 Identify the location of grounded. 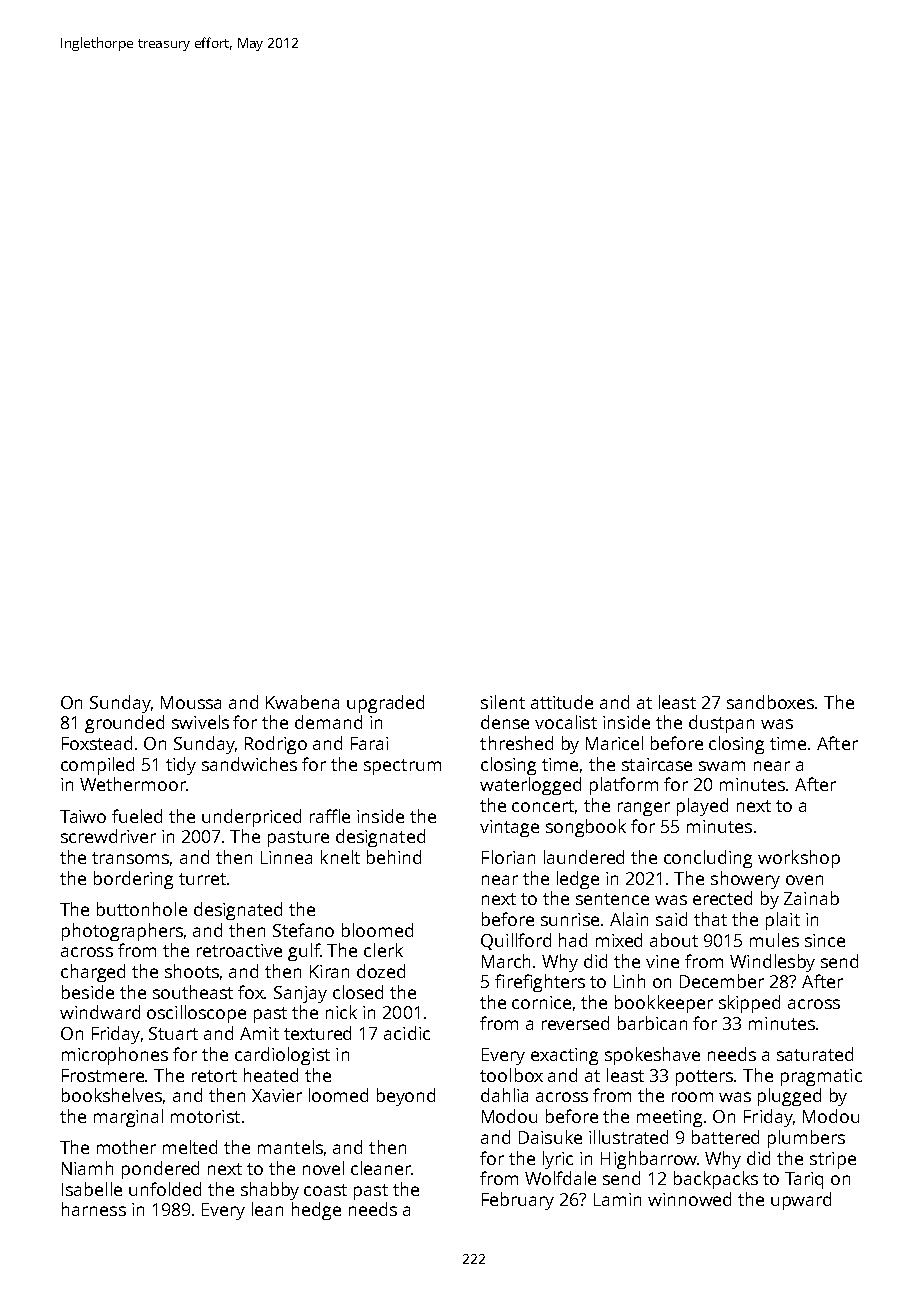
(124, 724).
